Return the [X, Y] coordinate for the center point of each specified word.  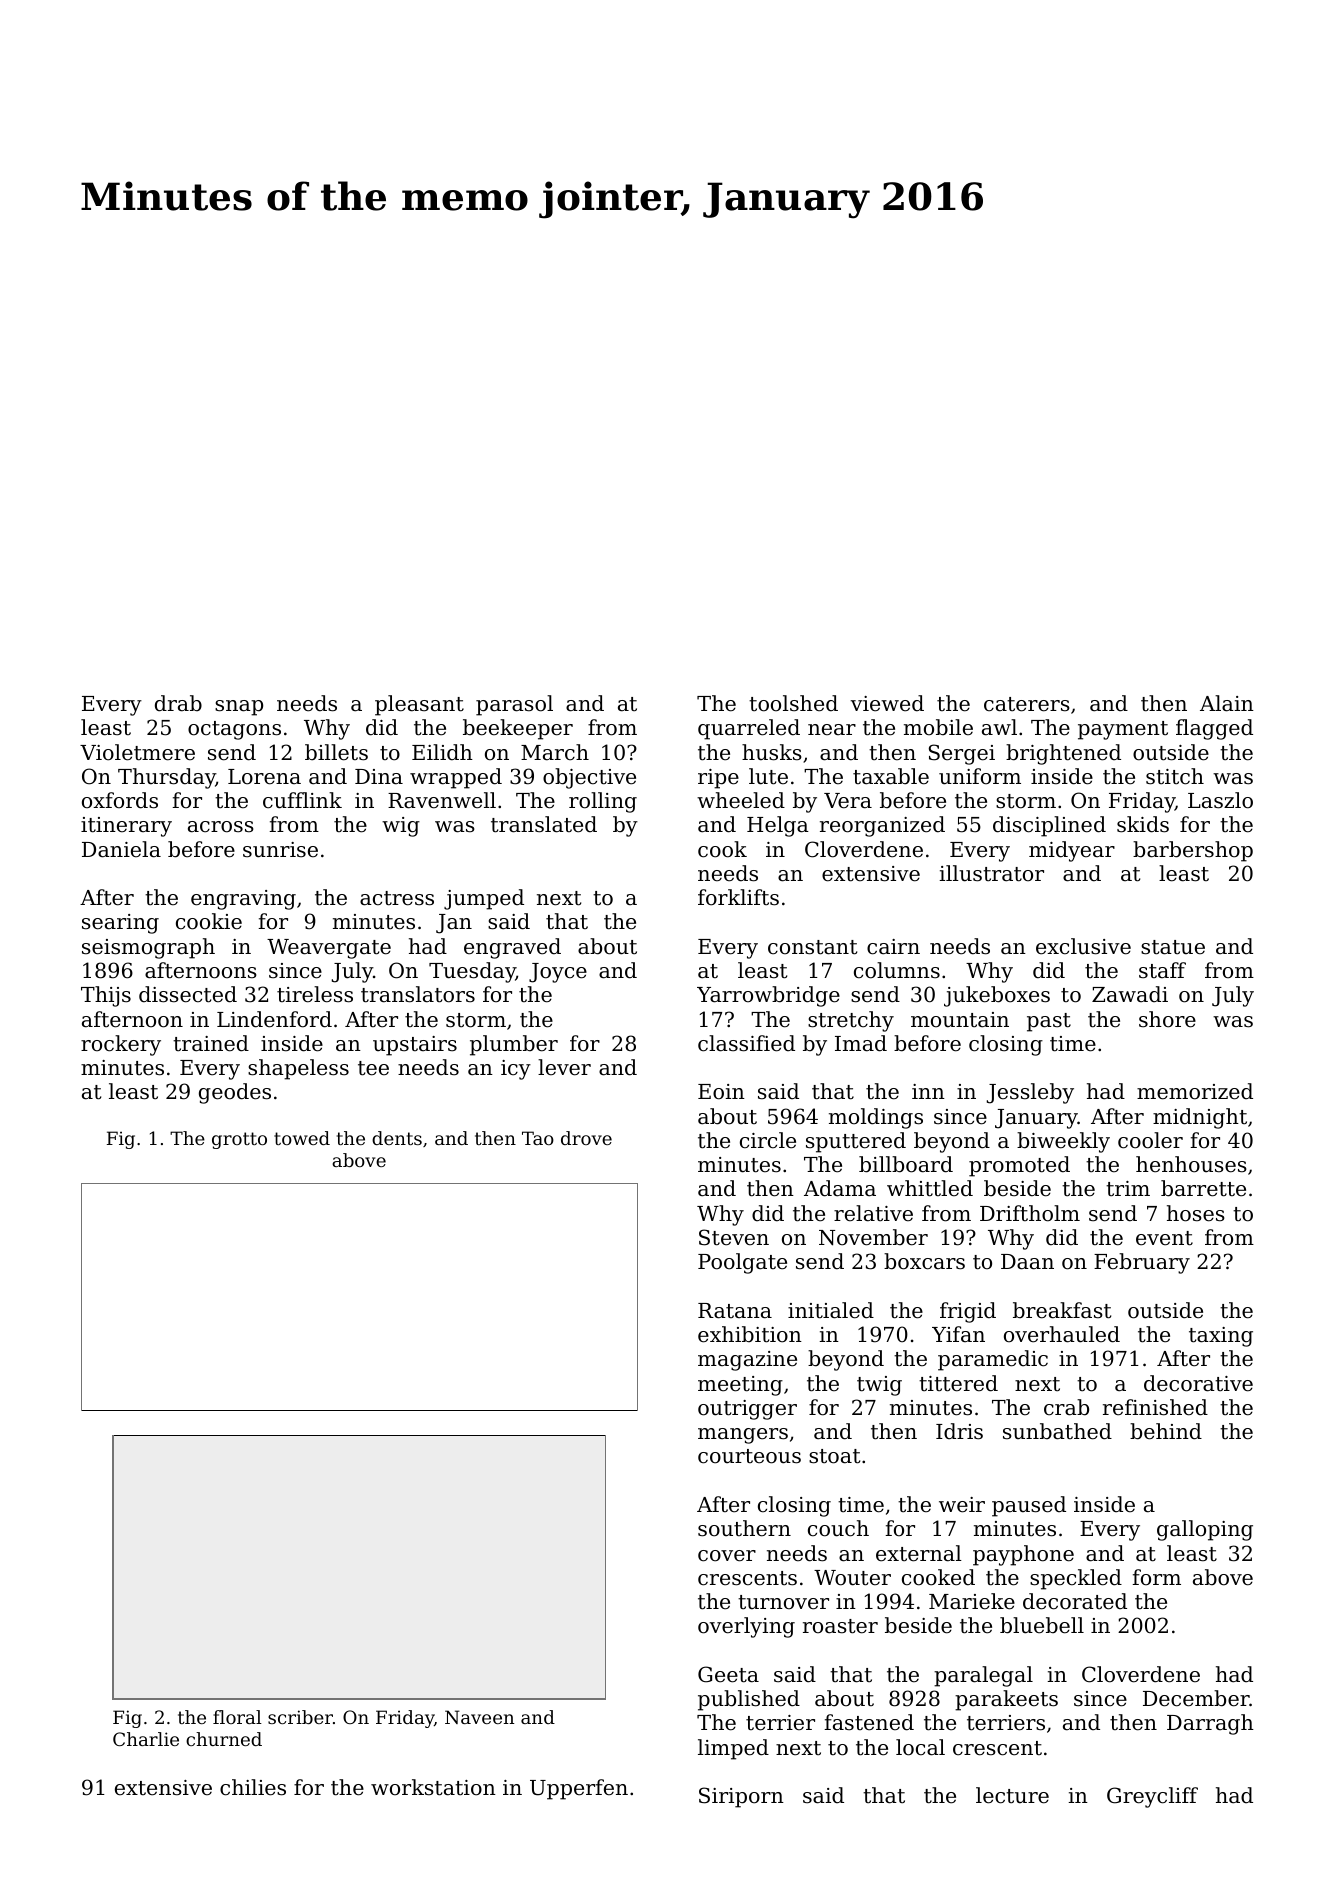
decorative [1198, 1383]
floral [237, 1717]
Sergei [962, 754]
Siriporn [741, 1797]
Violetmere [137, 752]
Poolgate [742, 1263]
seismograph [148, 948]
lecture [1012, 1795]
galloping [1205, 1530]
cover [727, 1556]
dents [397, 1138]
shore [1167, 1019]
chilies [253, 1787]
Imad [861, 1043]
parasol [514, 705]
